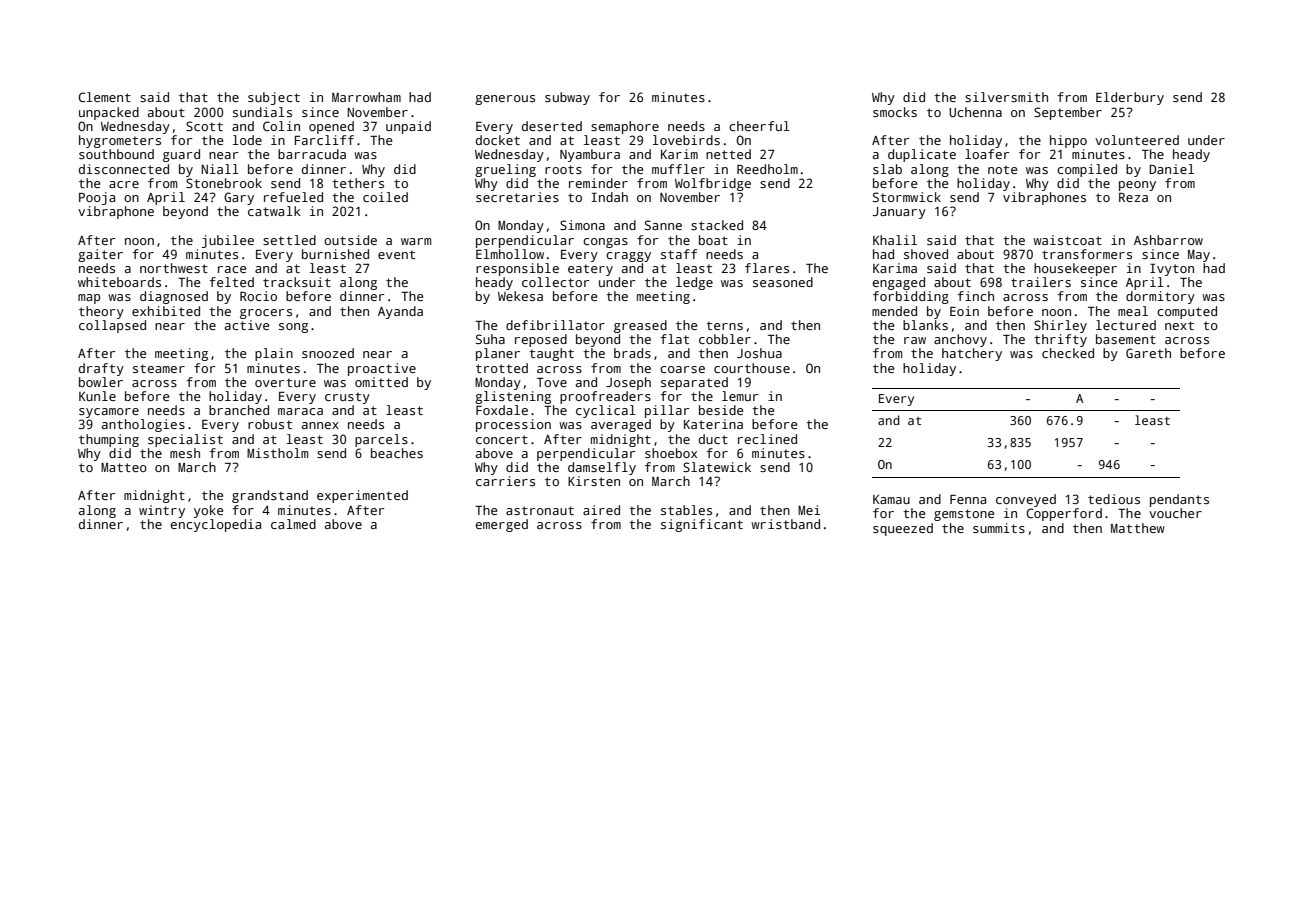 Image resolution: width=1308 pixels, height=924 pixels. I want to click on Eoin, so click(964, 311).
